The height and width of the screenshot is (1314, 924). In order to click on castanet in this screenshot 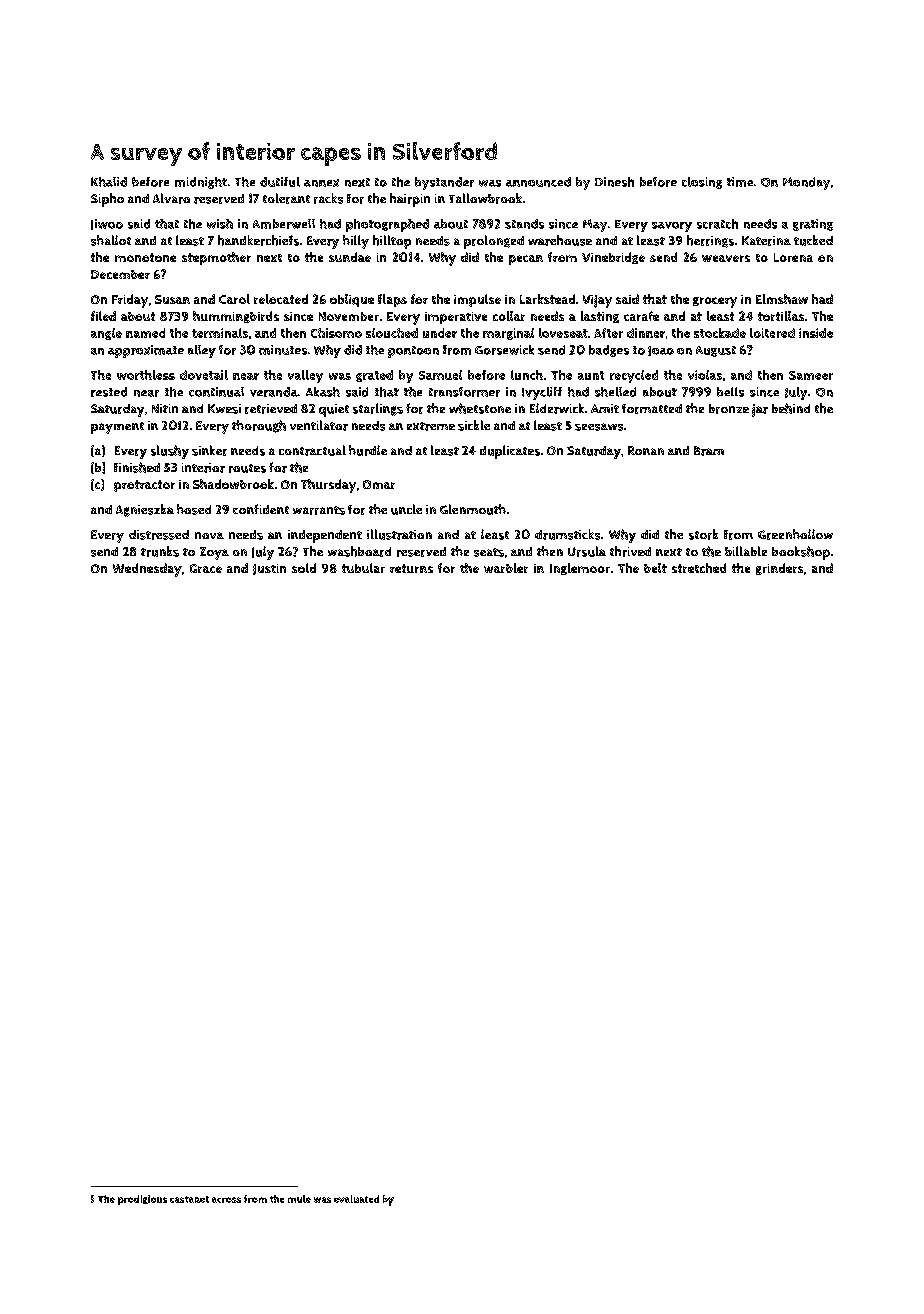, I will do `click(189, 1199)`.
